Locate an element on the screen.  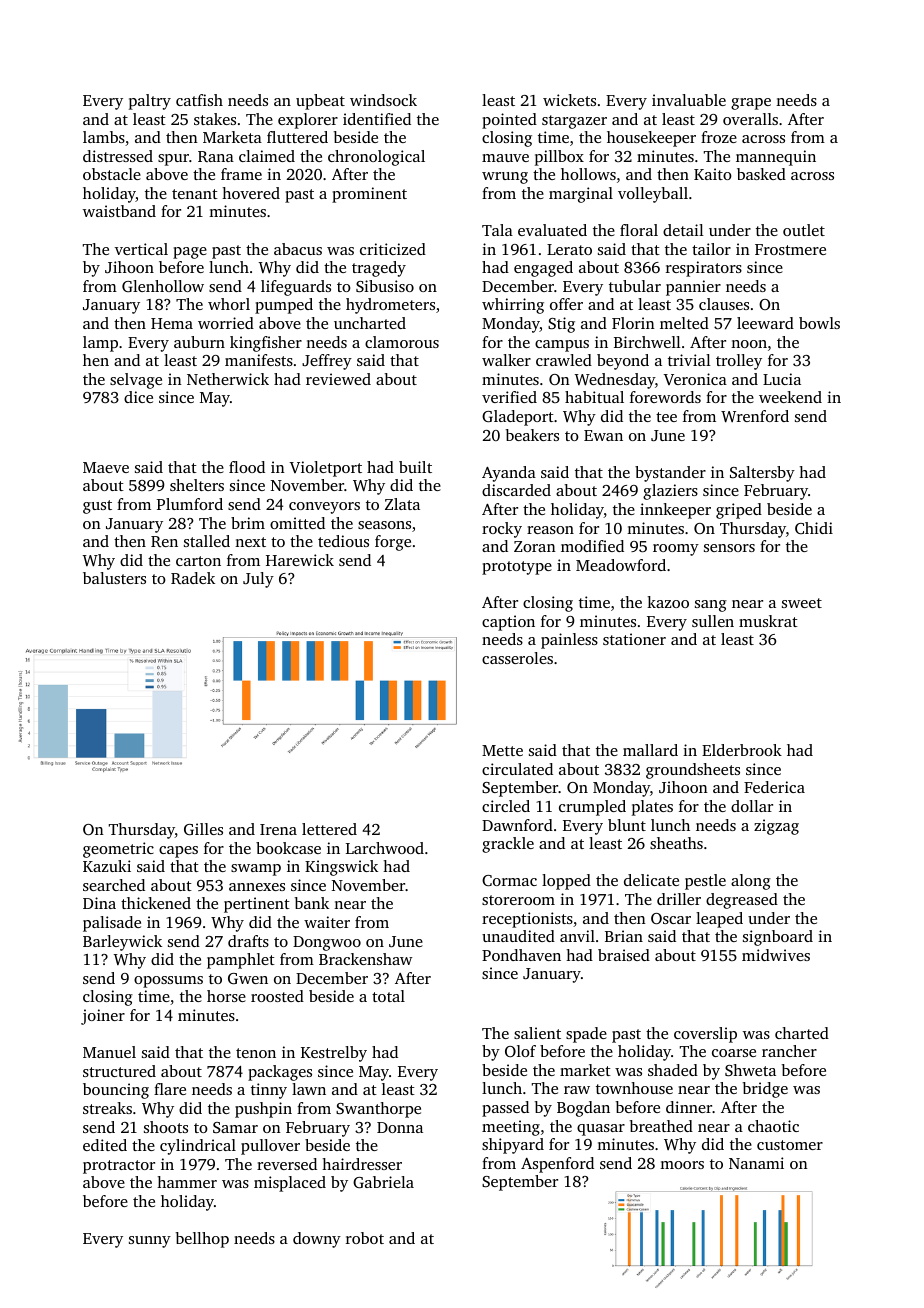
total is located at coordinates (388, 996).
